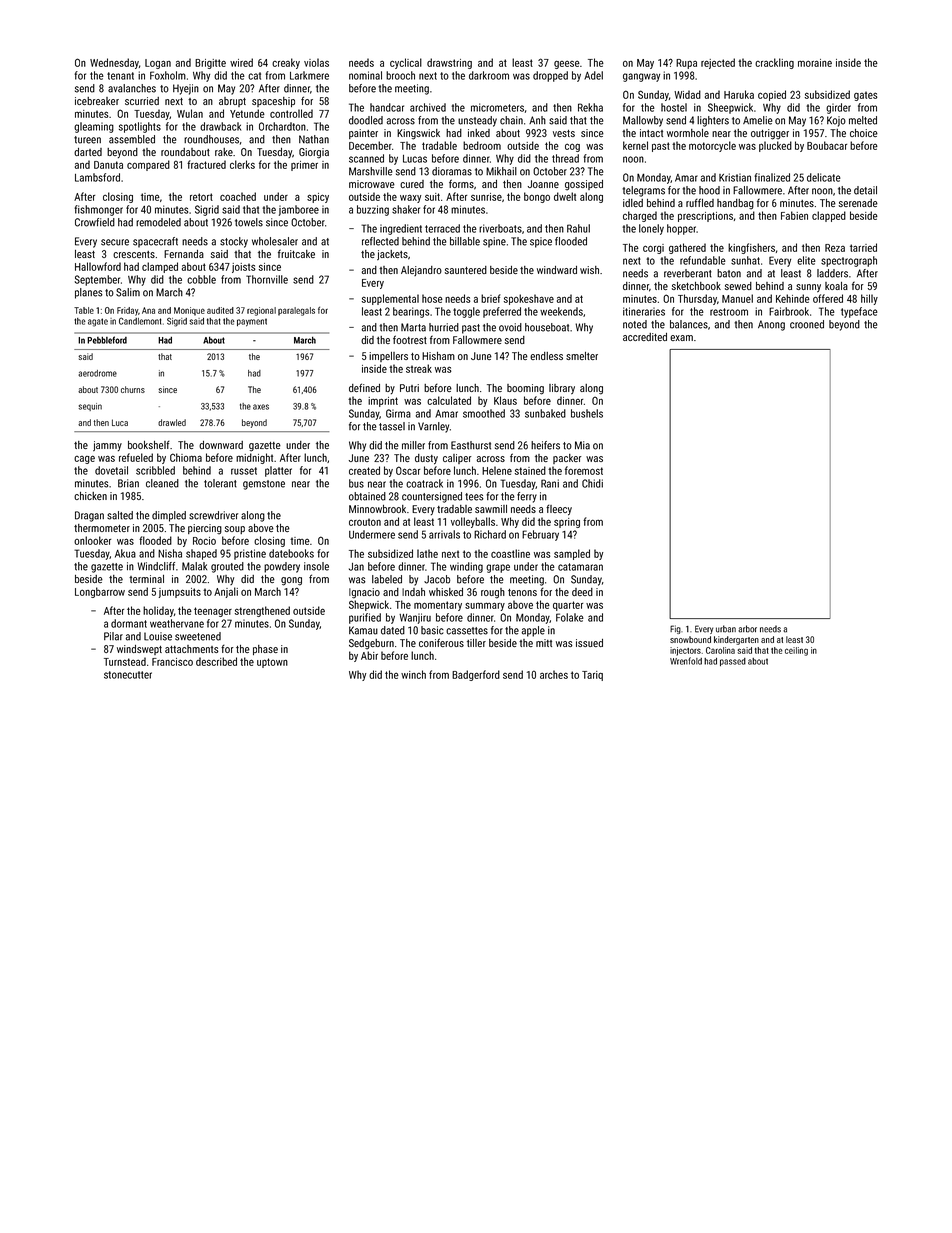  Describe the element at coordinates (687, 248) in the screenshot. I see `gathered` at that location.
